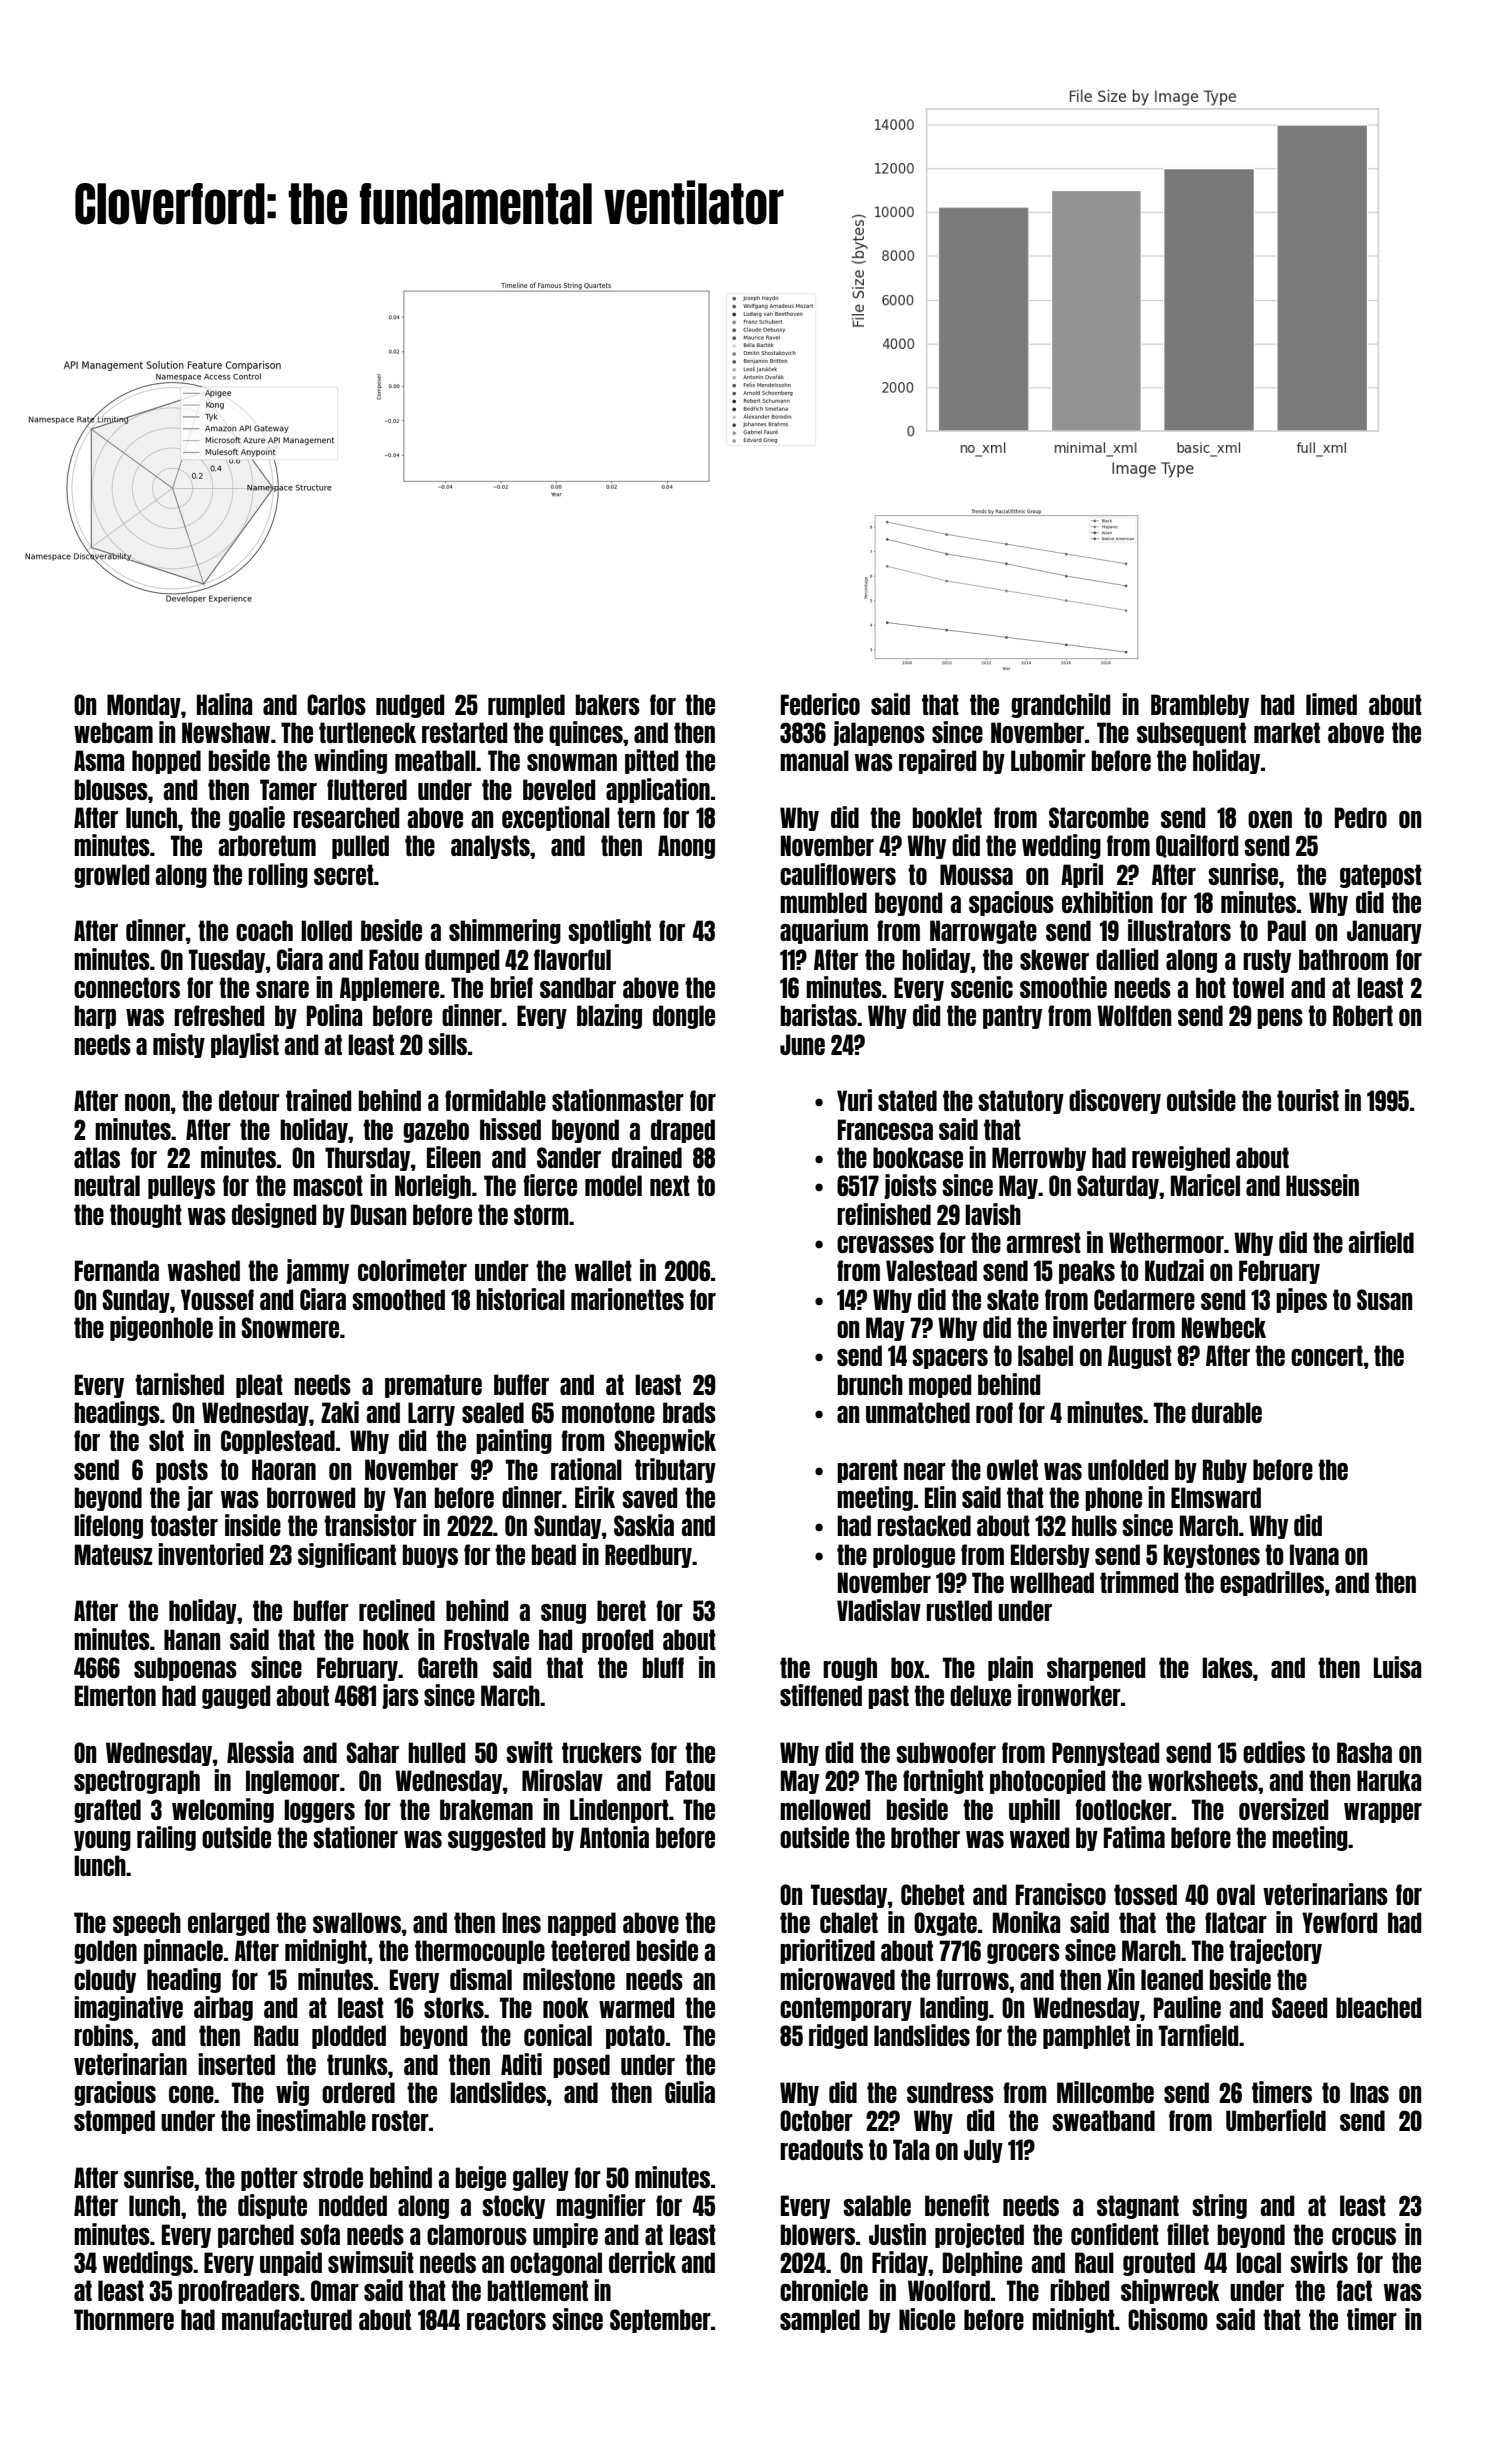 The height and width of the screenshot is (2464, 1496). Describe the element at coordinates (1168, 2319) in the screenshot. I see `Chisomo` at that location.
